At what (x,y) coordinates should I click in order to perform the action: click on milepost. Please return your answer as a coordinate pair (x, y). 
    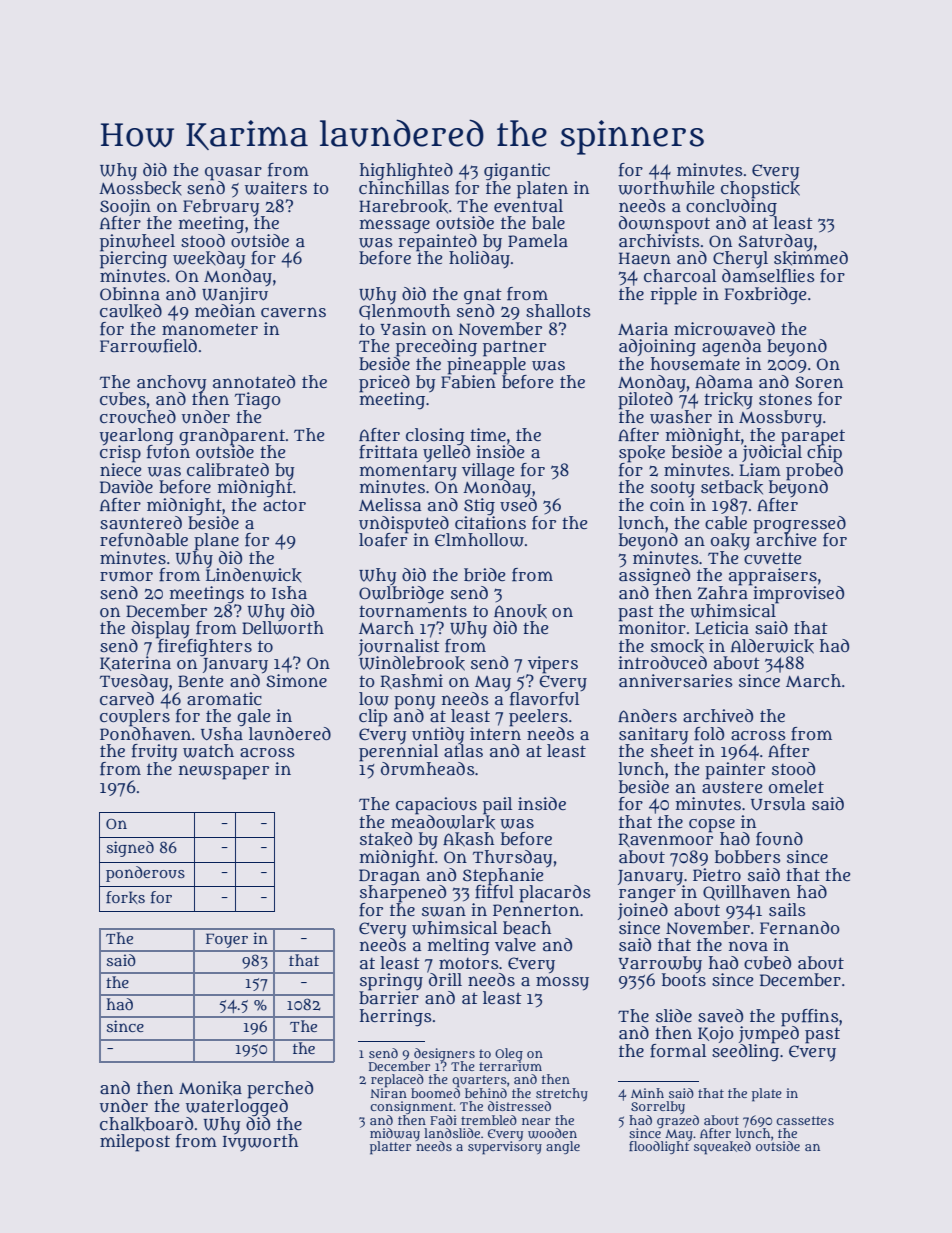
    Looking at the image, I should click on (135, 1143).
